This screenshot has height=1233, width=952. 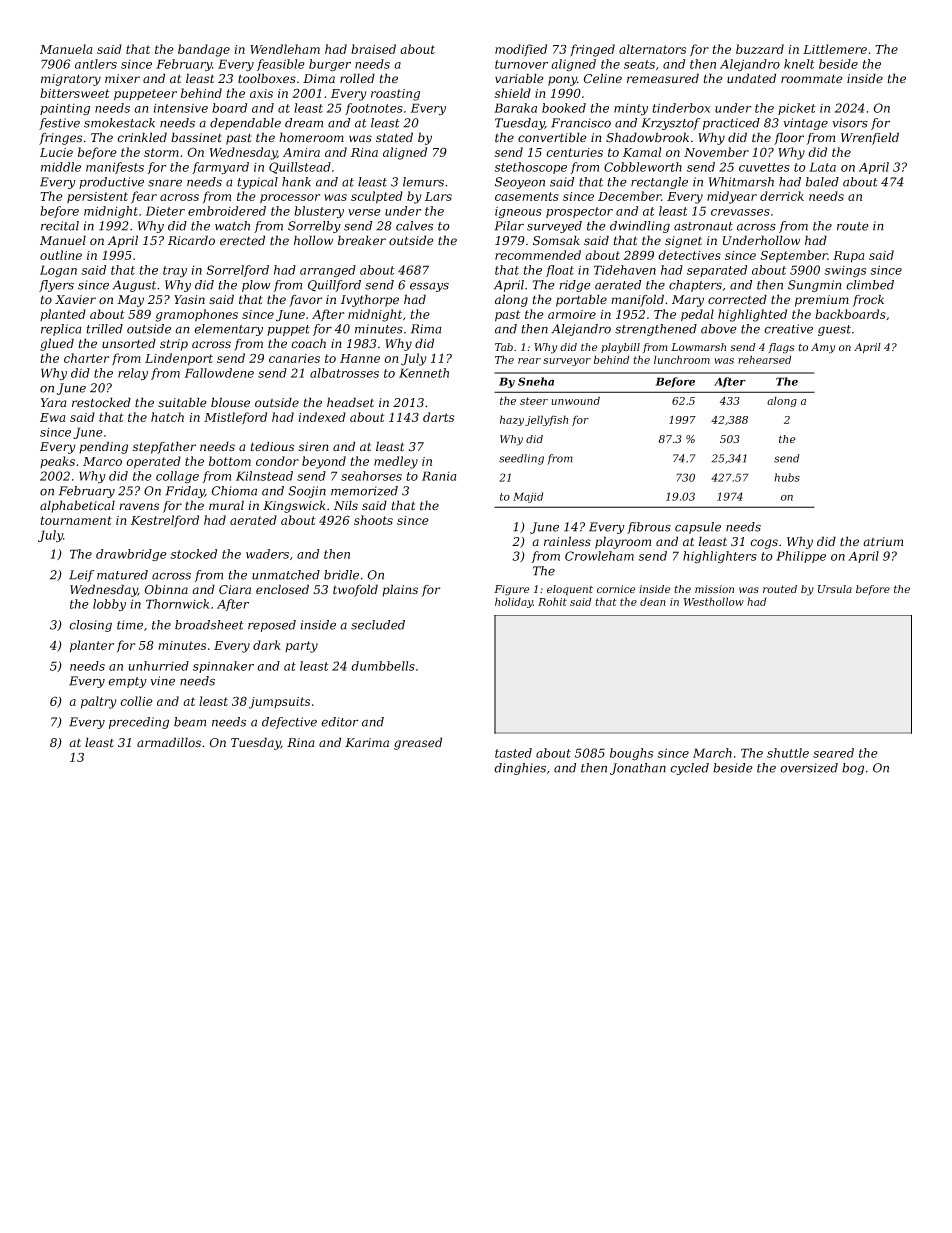 I want to click on intensive, so click(x=181, y=108).
